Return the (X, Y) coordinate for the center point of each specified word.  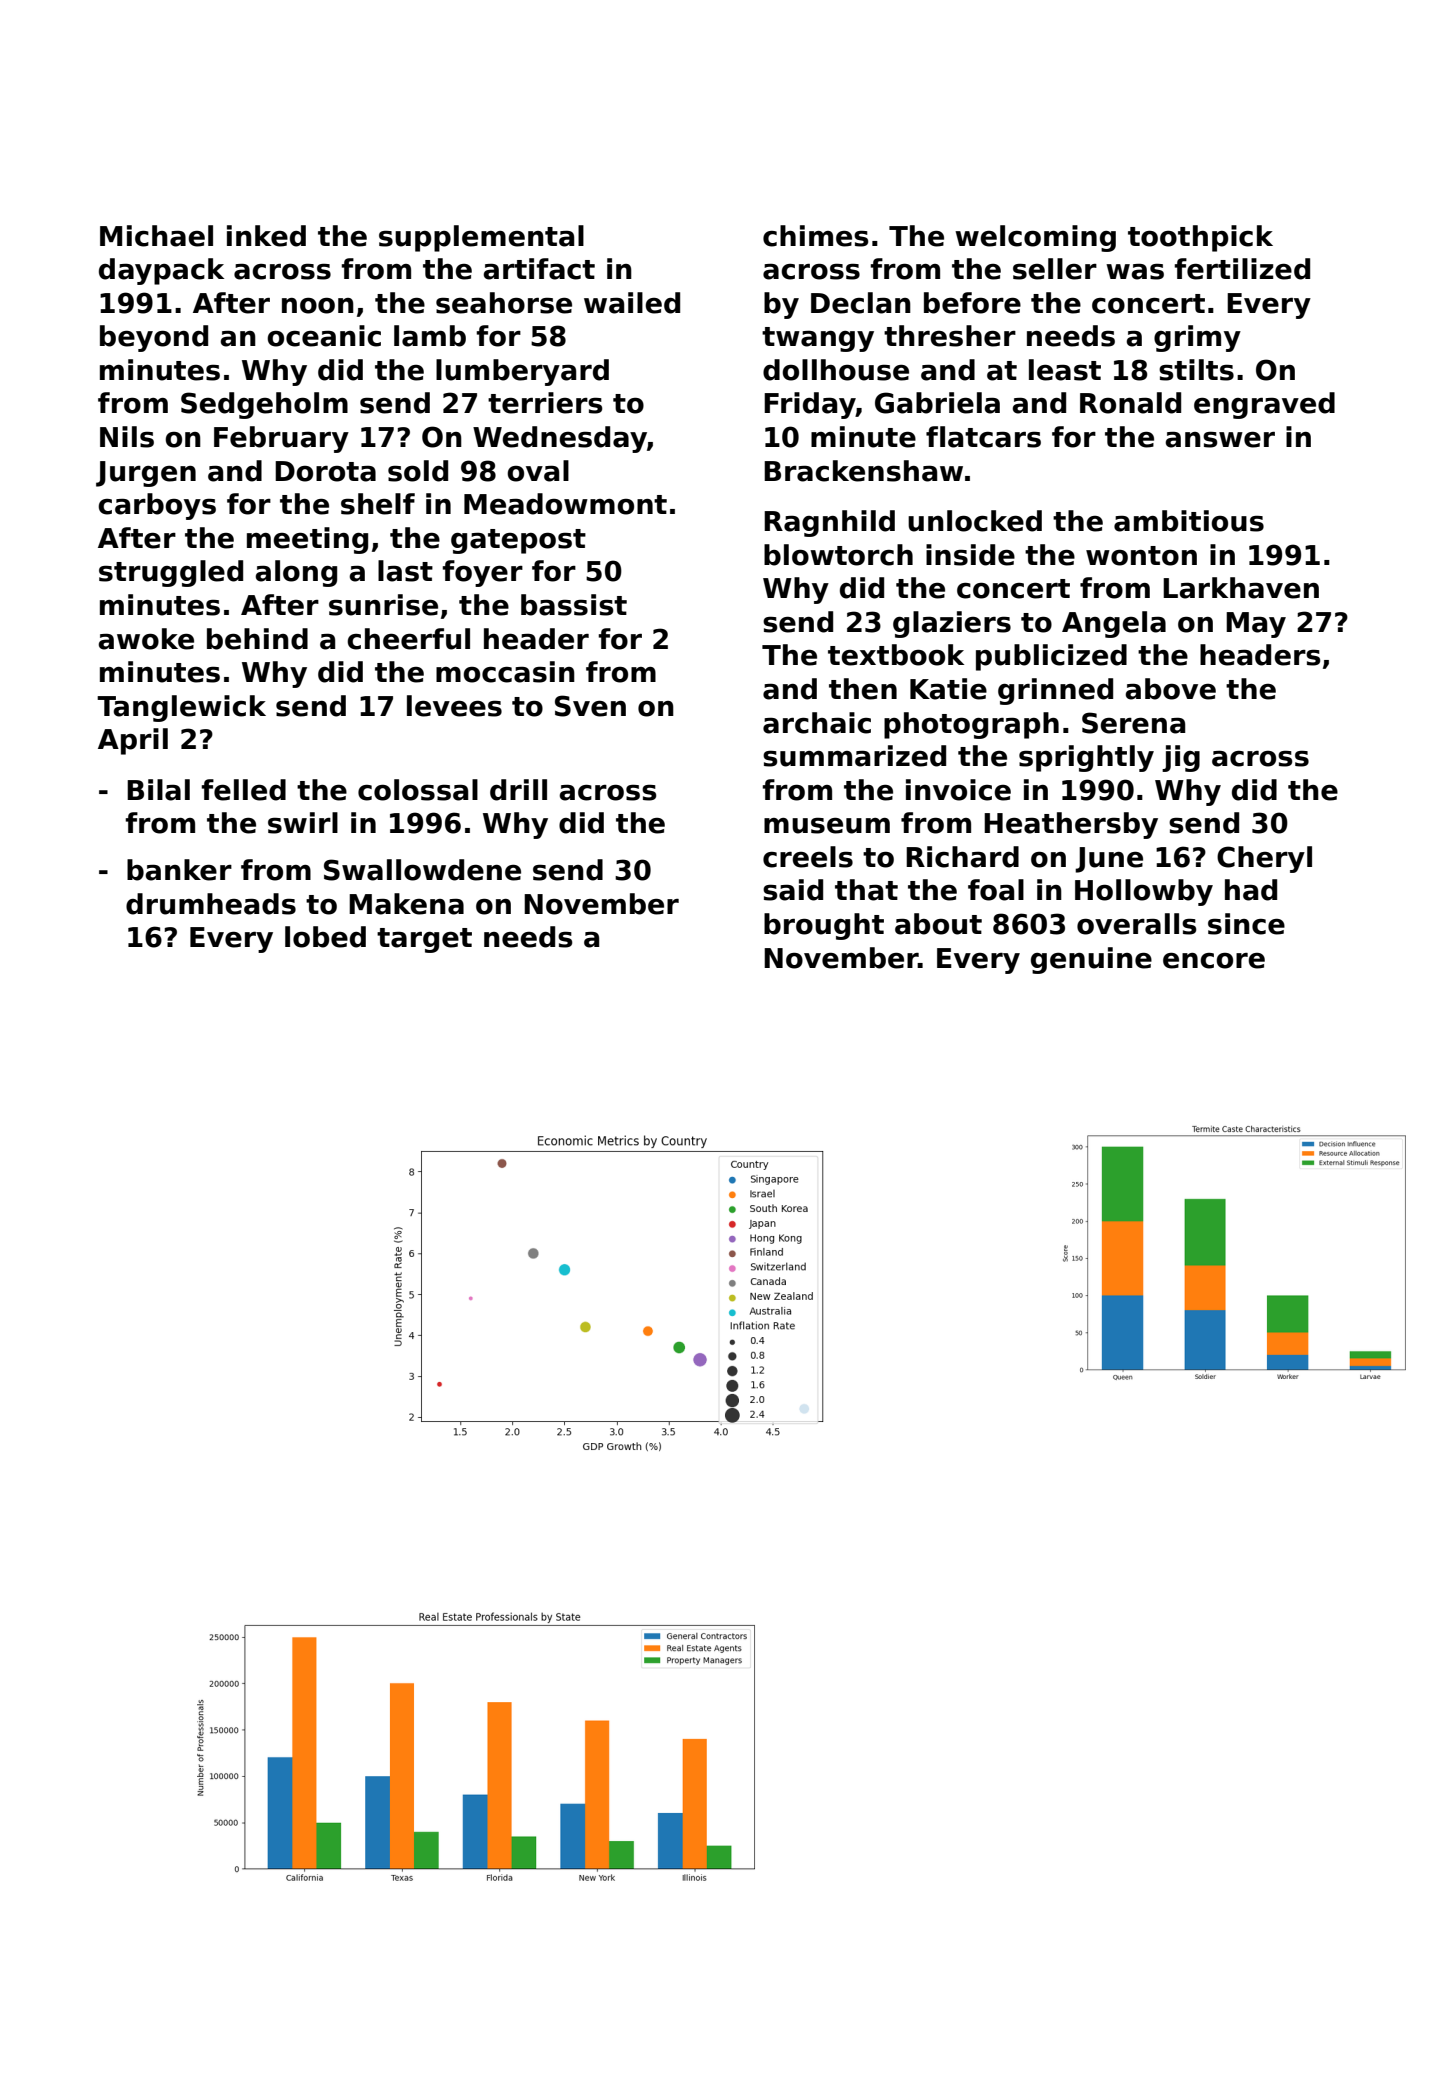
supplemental (481, 238)
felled (243, 790)
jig (1181, 758)
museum (827, 825)
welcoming (1035, 238)
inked (266, 236)
